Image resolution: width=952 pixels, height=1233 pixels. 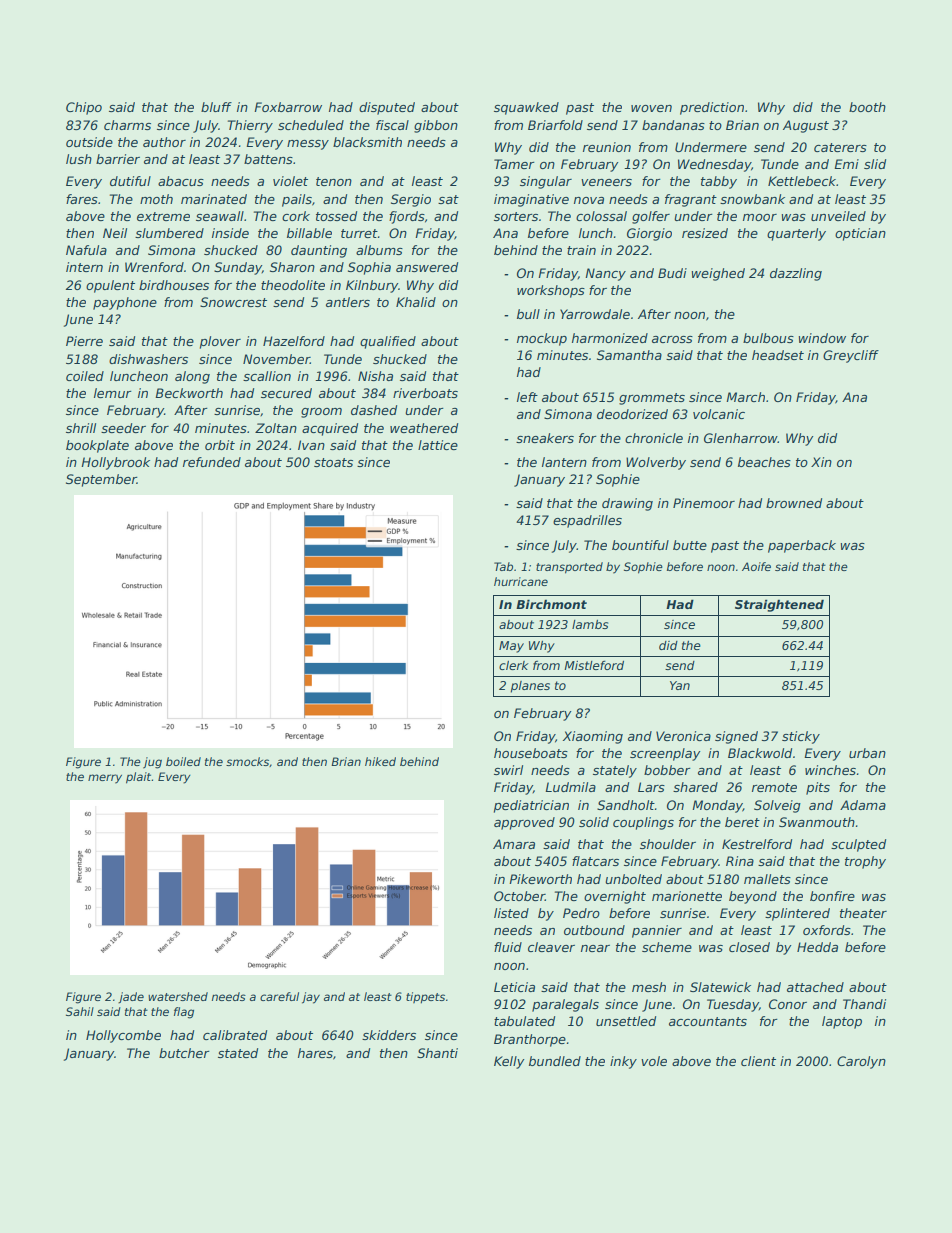 I want to click on Foxbarrow, so click(x=288, y=107).
